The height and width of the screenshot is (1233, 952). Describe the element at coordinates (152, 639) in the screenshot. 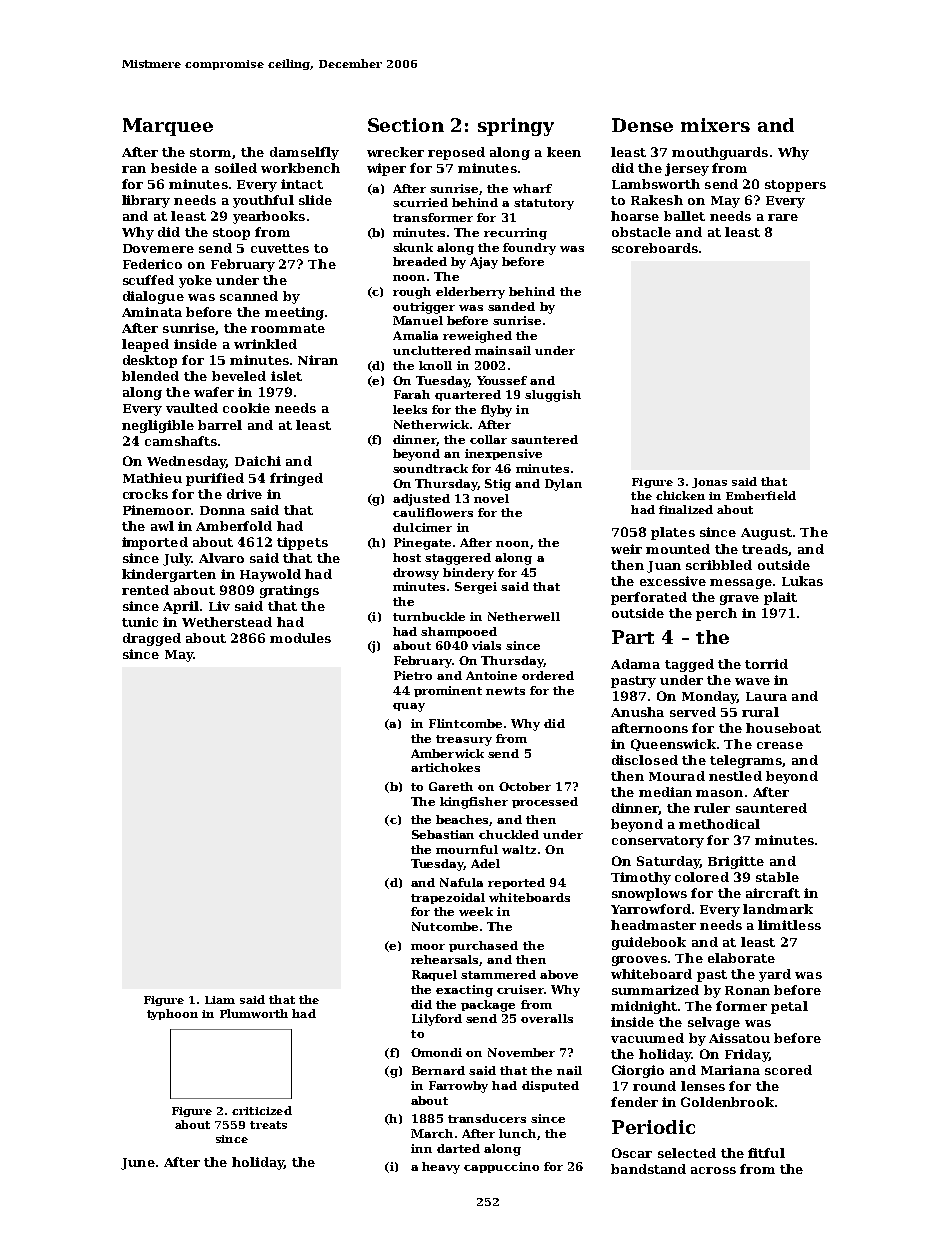

I see `dragged` at that location.
